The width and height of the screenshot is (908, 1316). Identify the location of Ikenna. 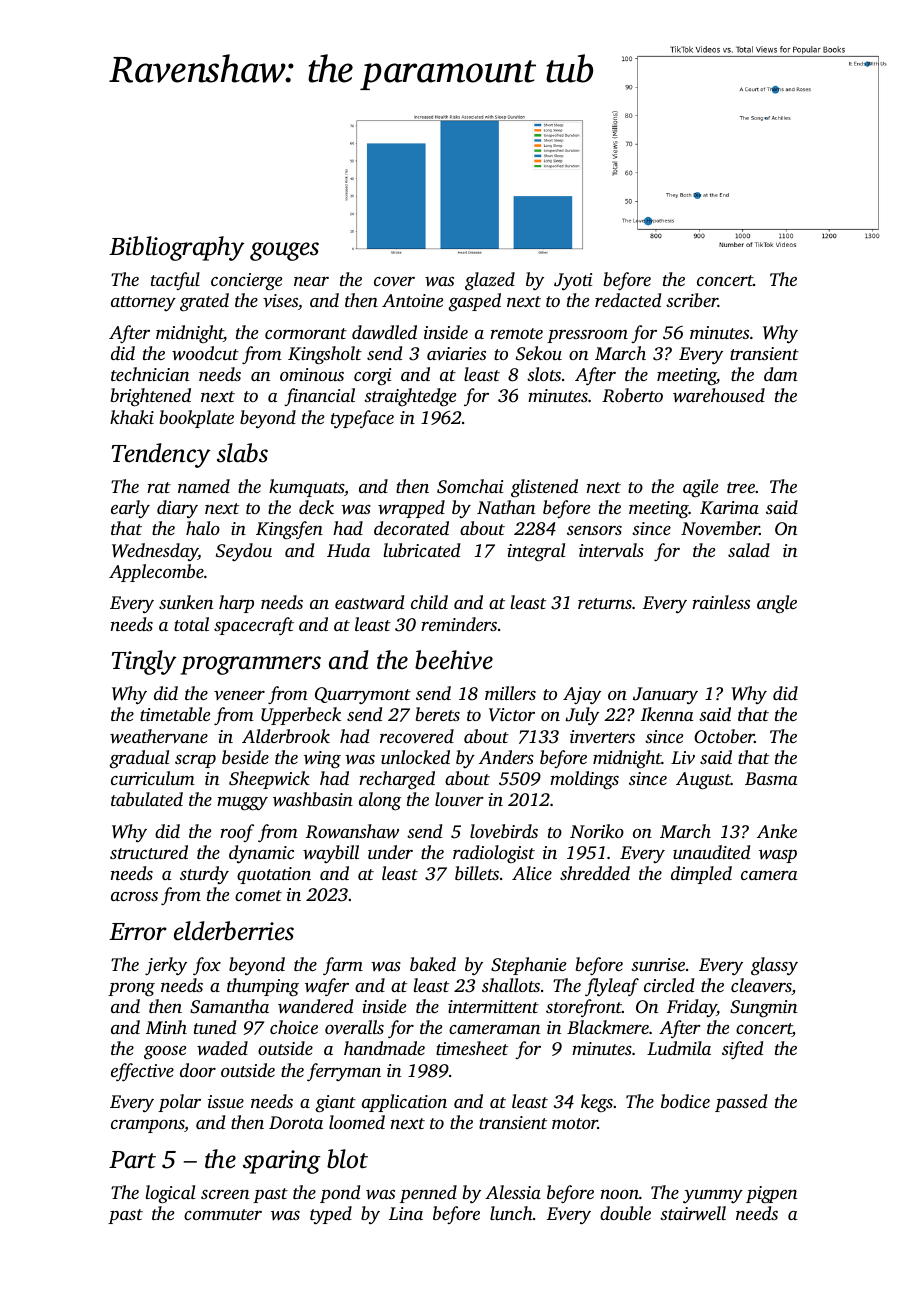
(667, 714).
